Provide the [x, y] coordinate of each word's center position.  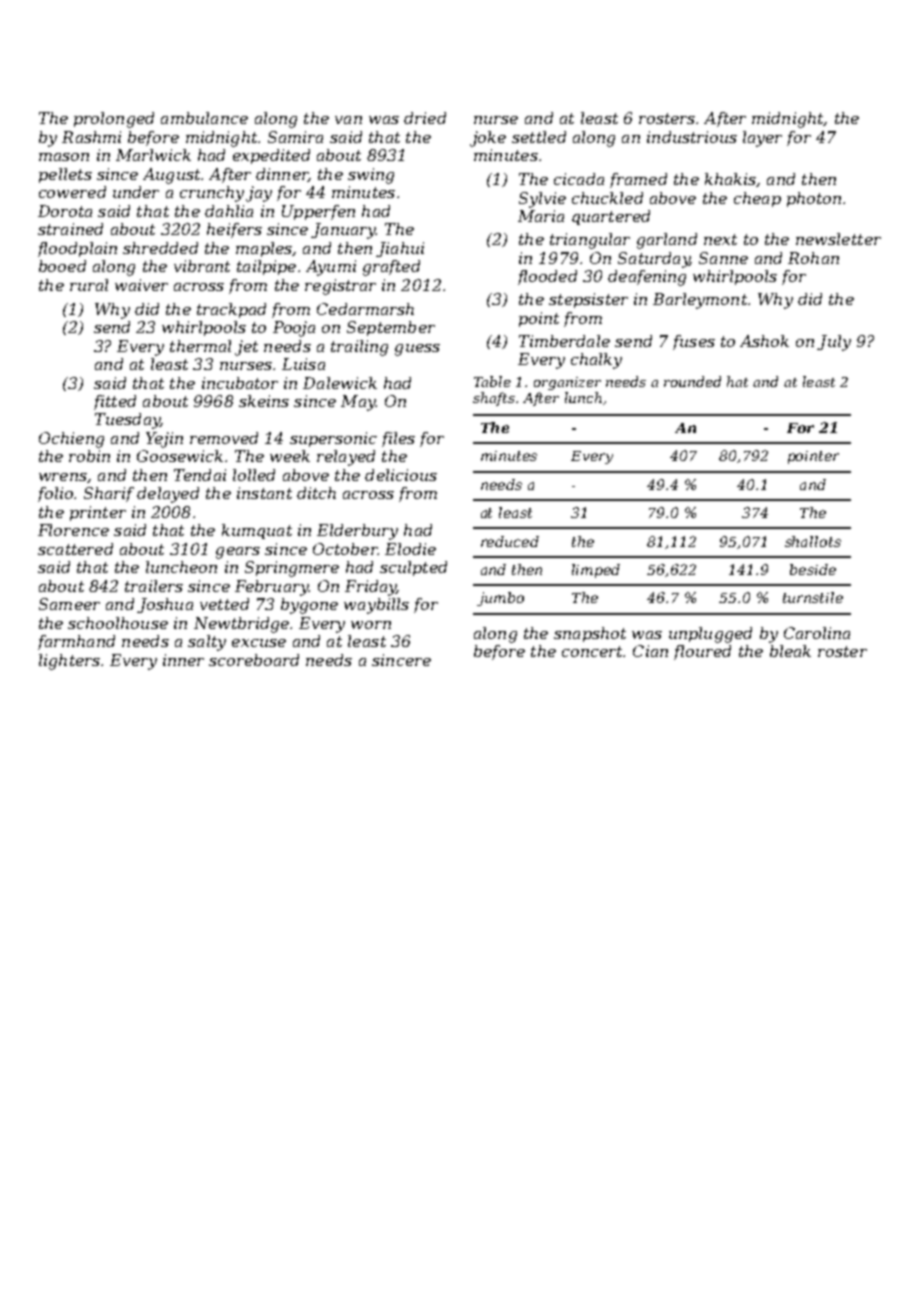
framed [638, 180]
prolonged [114, 120]
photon [814, 199]
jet [246, 348]
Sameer [69, 604]
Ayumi [331, 268]
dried [425, 118]
